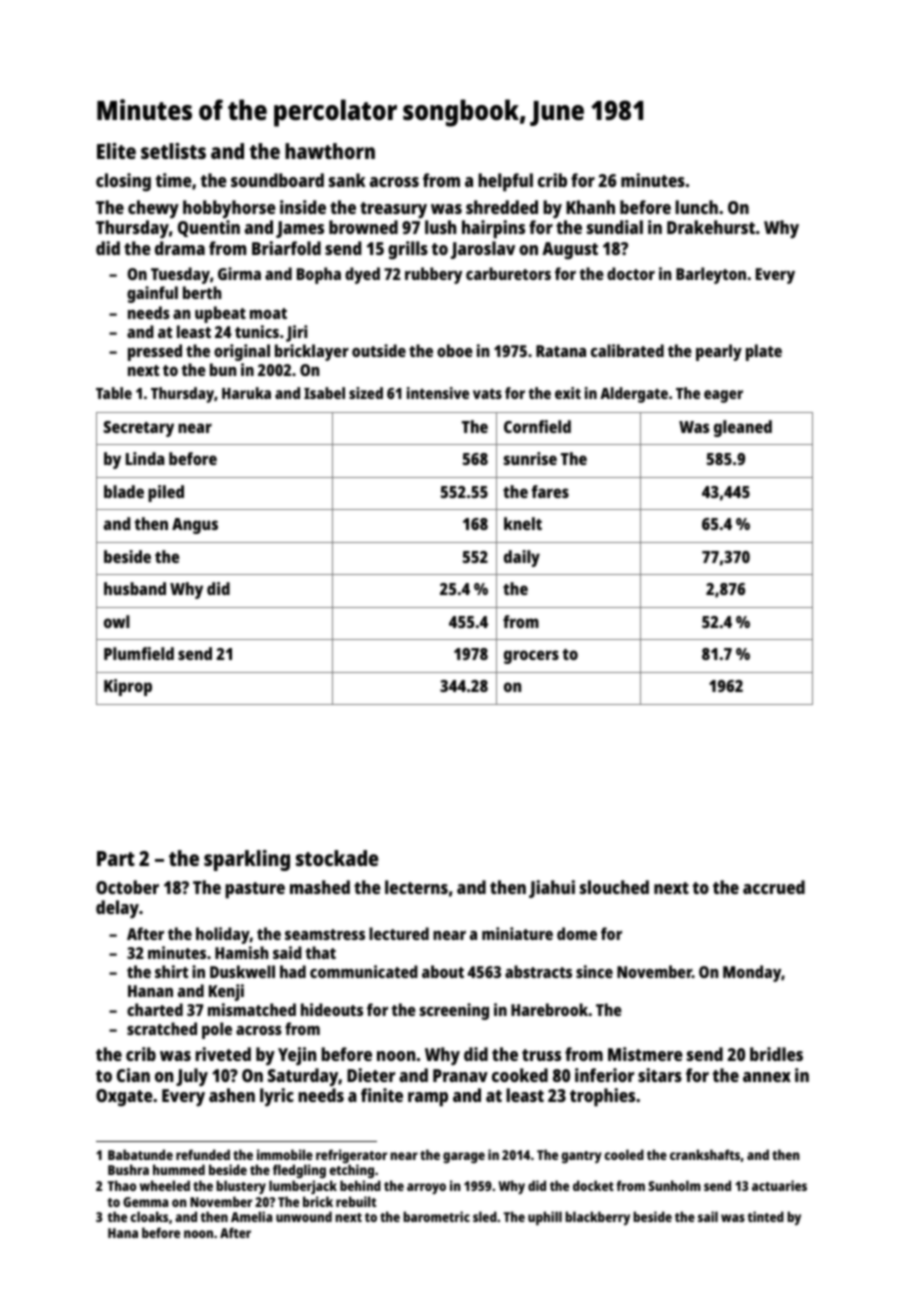  What do you see at coordinates (696, 207) in the document?
I see `lunch` at bounding box center [696, 207].
